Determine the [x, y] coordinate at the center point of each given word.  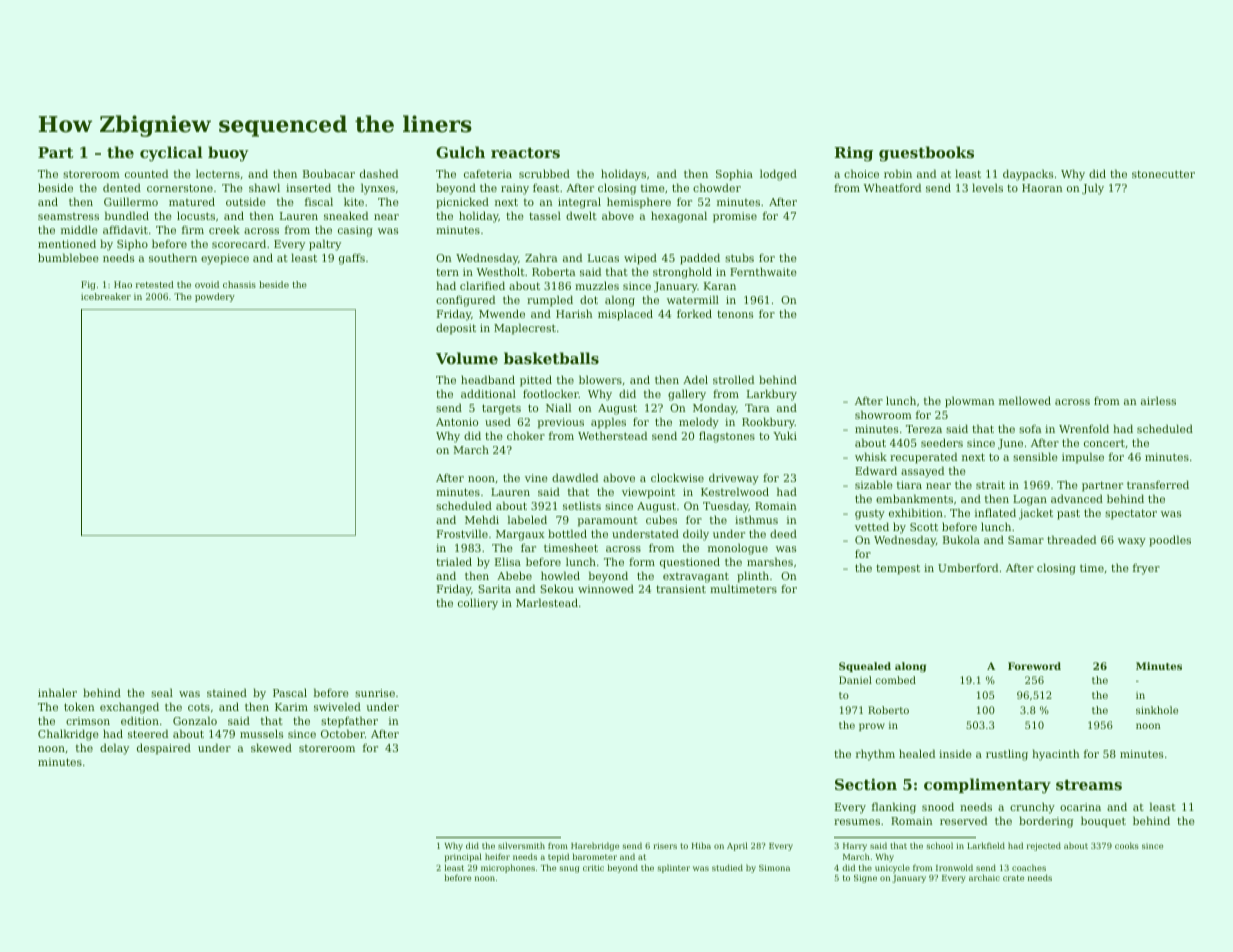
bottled [567, 533]
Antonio [457, 422]
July [1093, 189]
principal [463, 857]
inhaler [57, 692]
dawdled [575, 477]
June [1010, 444]
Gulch [460, 152]
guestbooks [926, 154]
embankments [914, 498]
